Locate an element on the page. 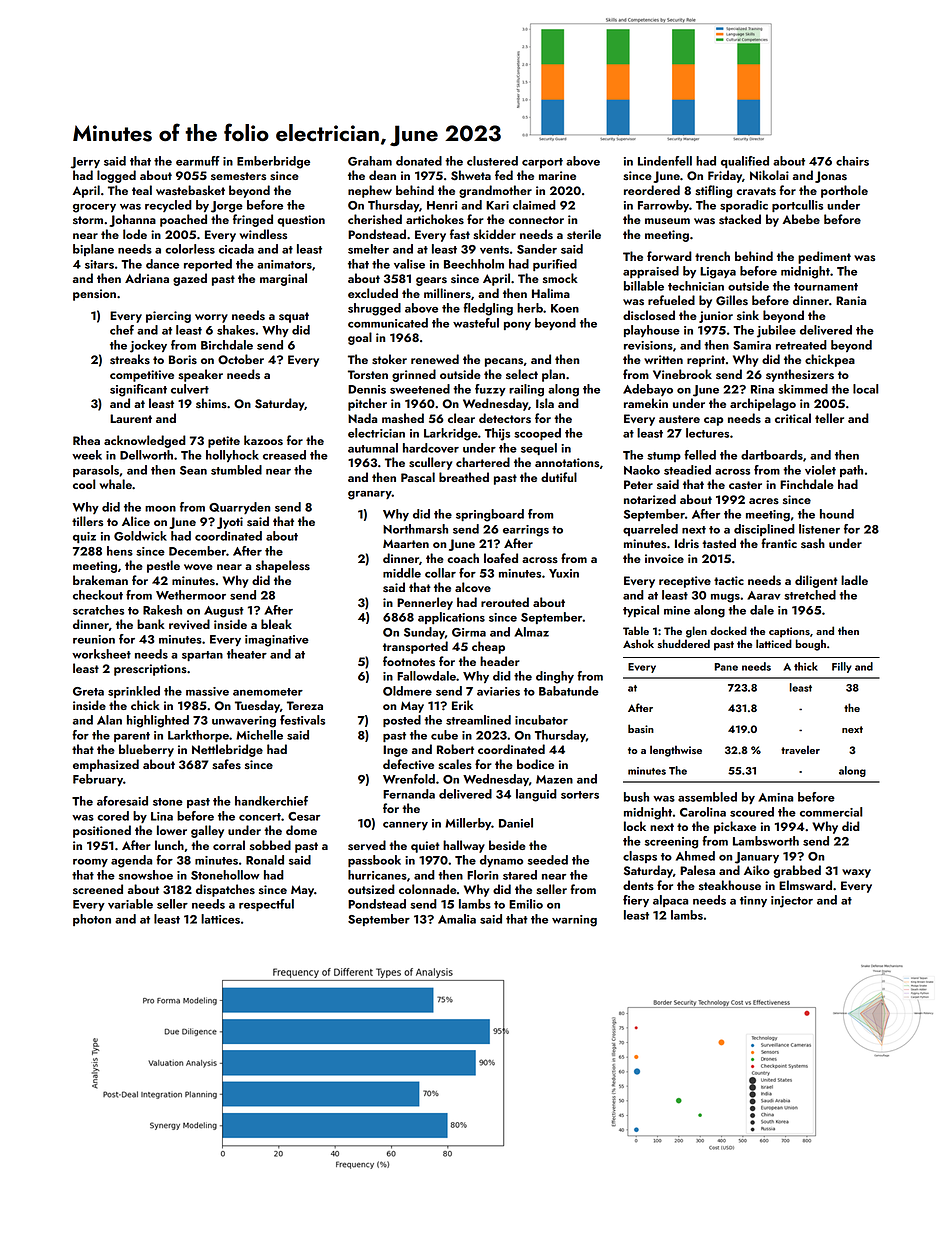 Image resolution: width=952 pixels, height=1233 pixels. pickaxe is located at coordinates (735, 827).
